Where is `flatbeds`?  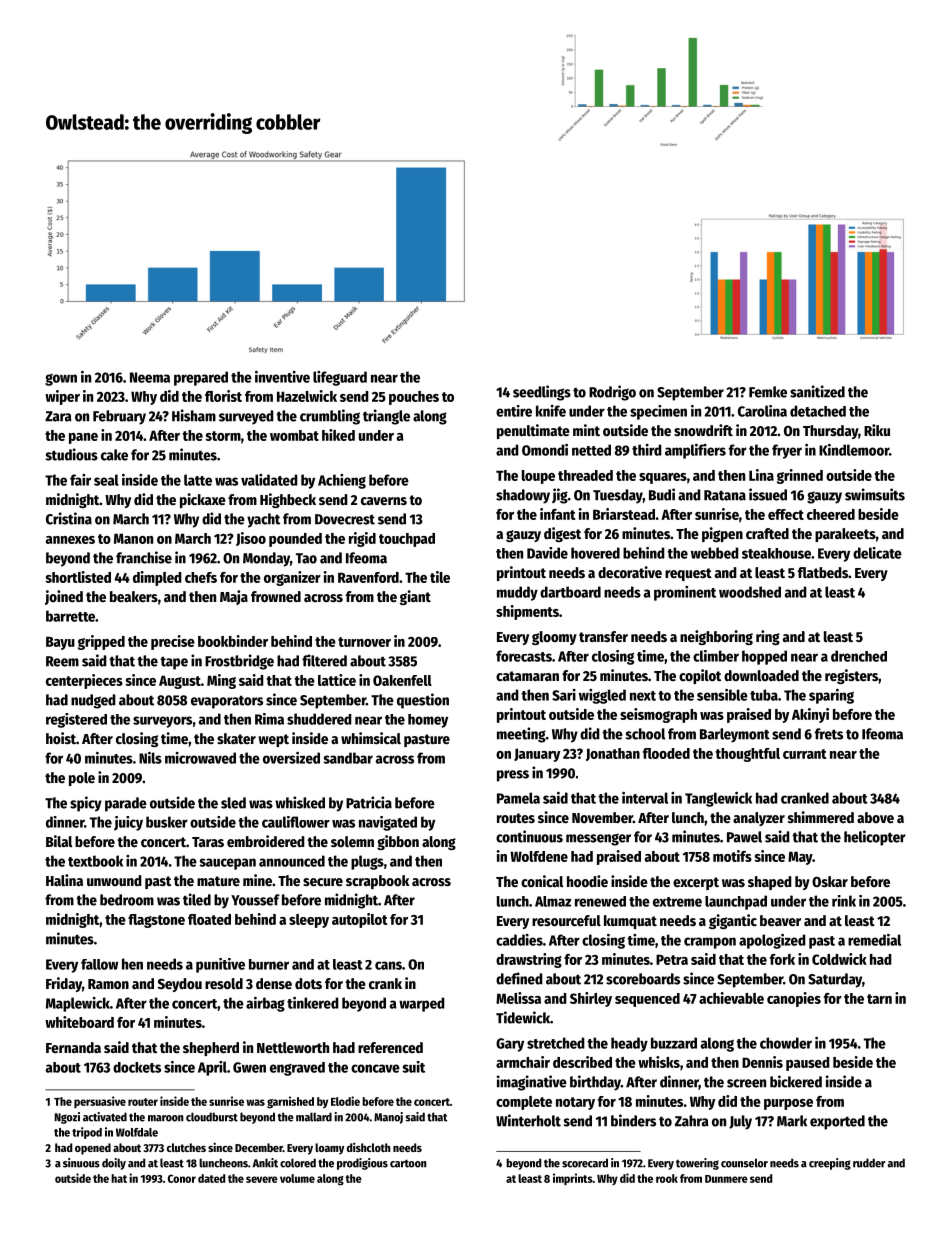 flatbeds is located at coordinates (823, 572).
